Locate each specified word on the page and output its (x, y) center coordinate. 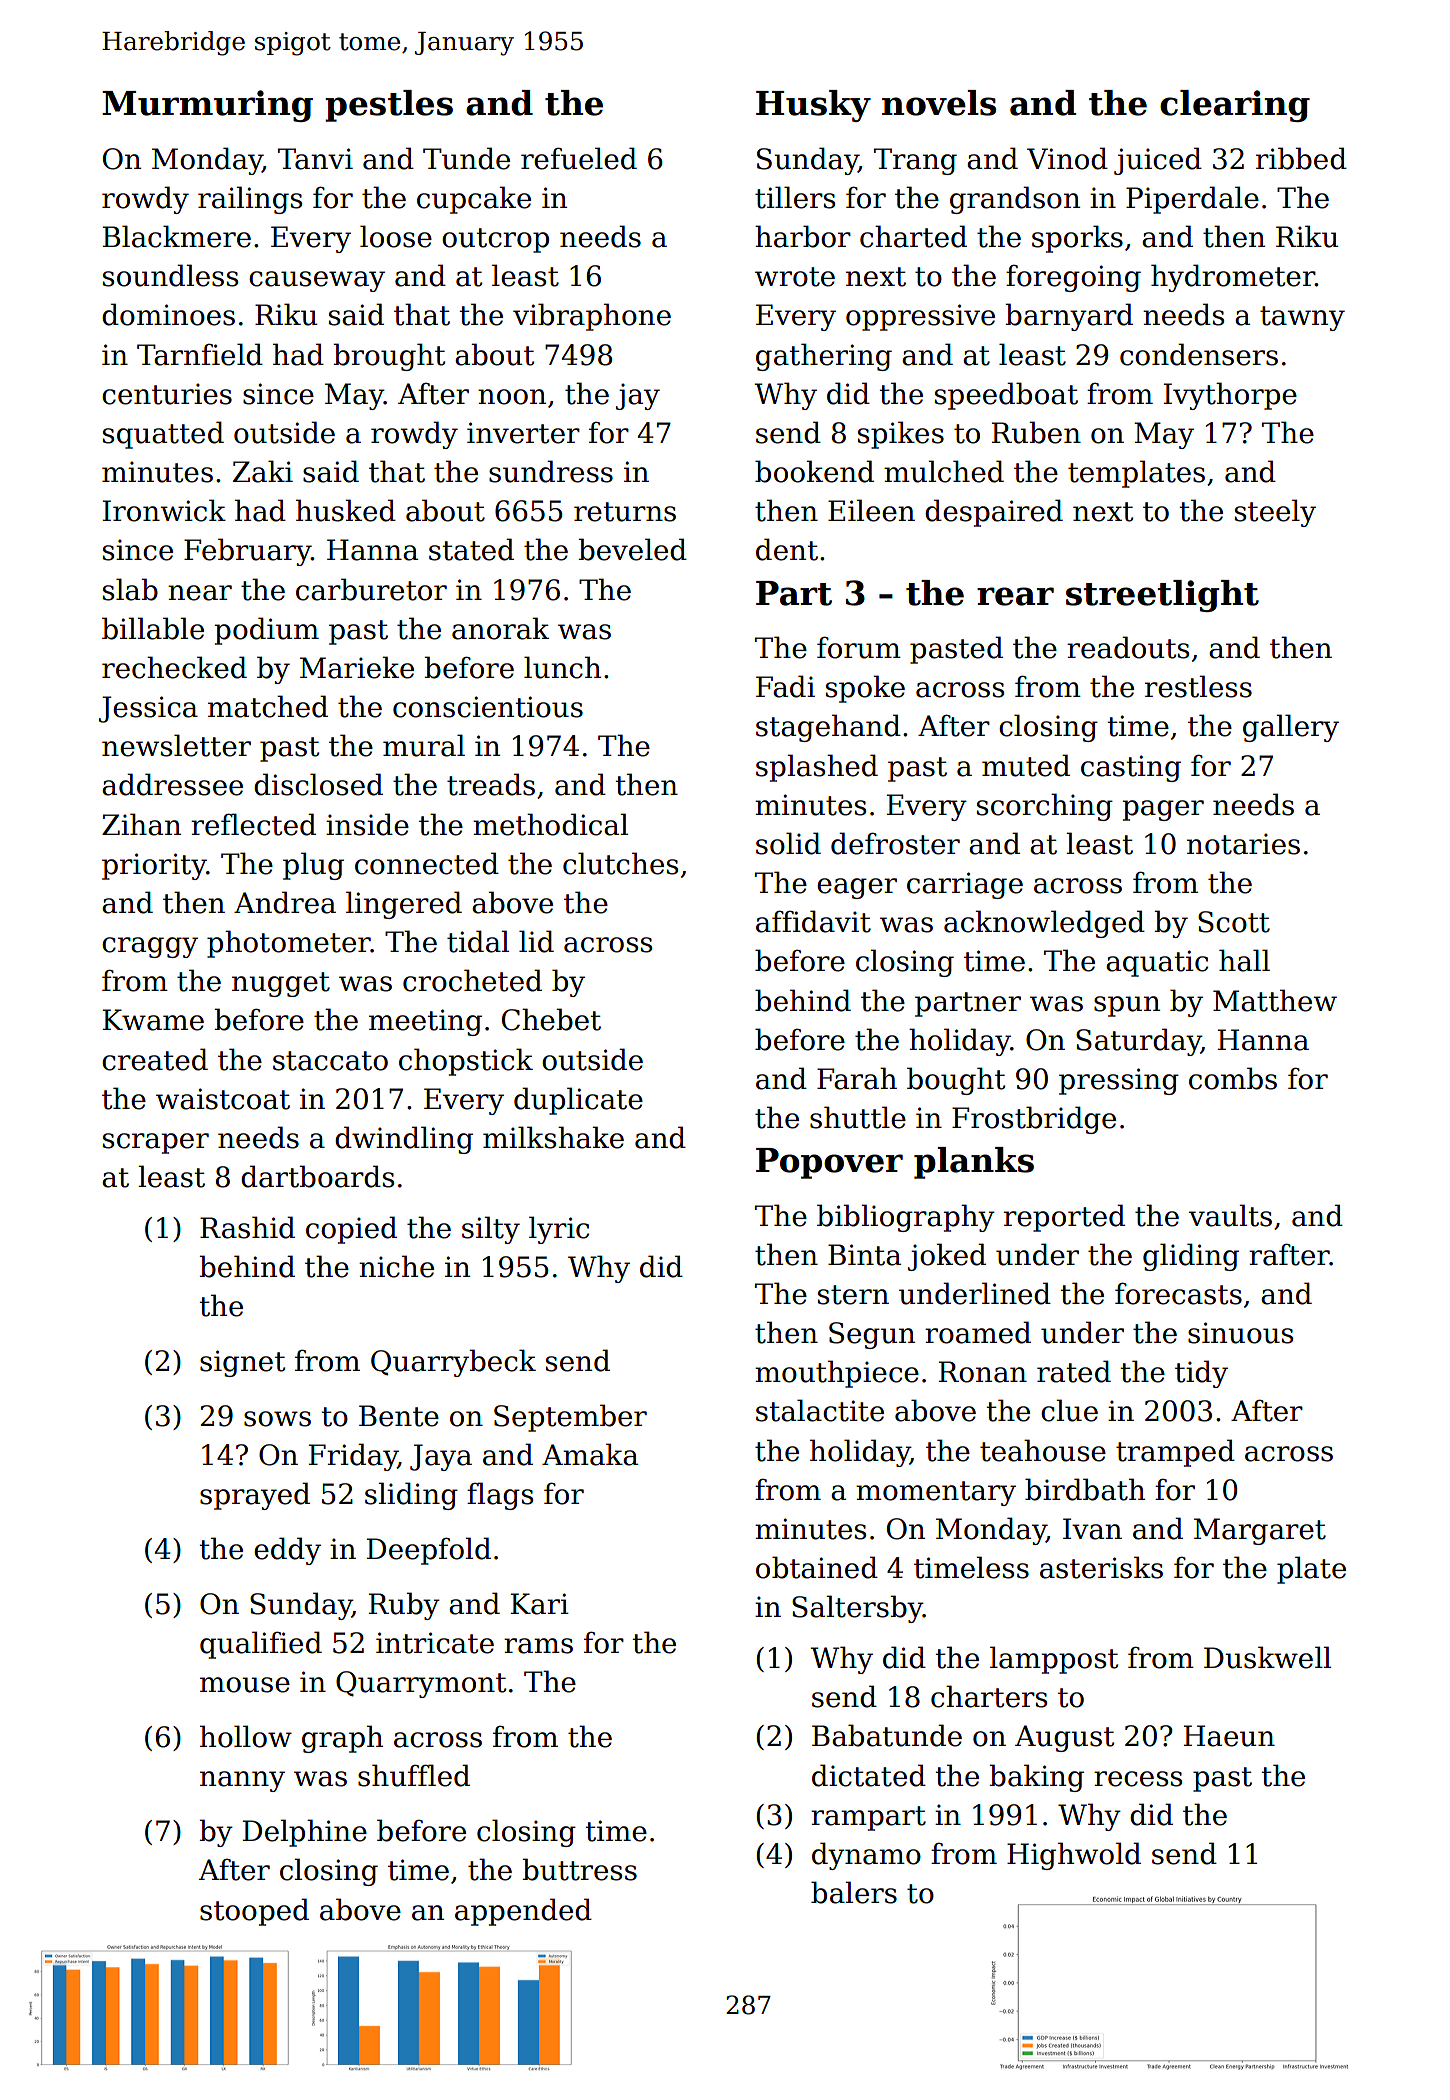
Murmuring (207, 106)
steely (1275, 513)
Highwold (1074, 1856)
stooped (254, 1912)
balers (854, 1892)
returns (625, 512)
